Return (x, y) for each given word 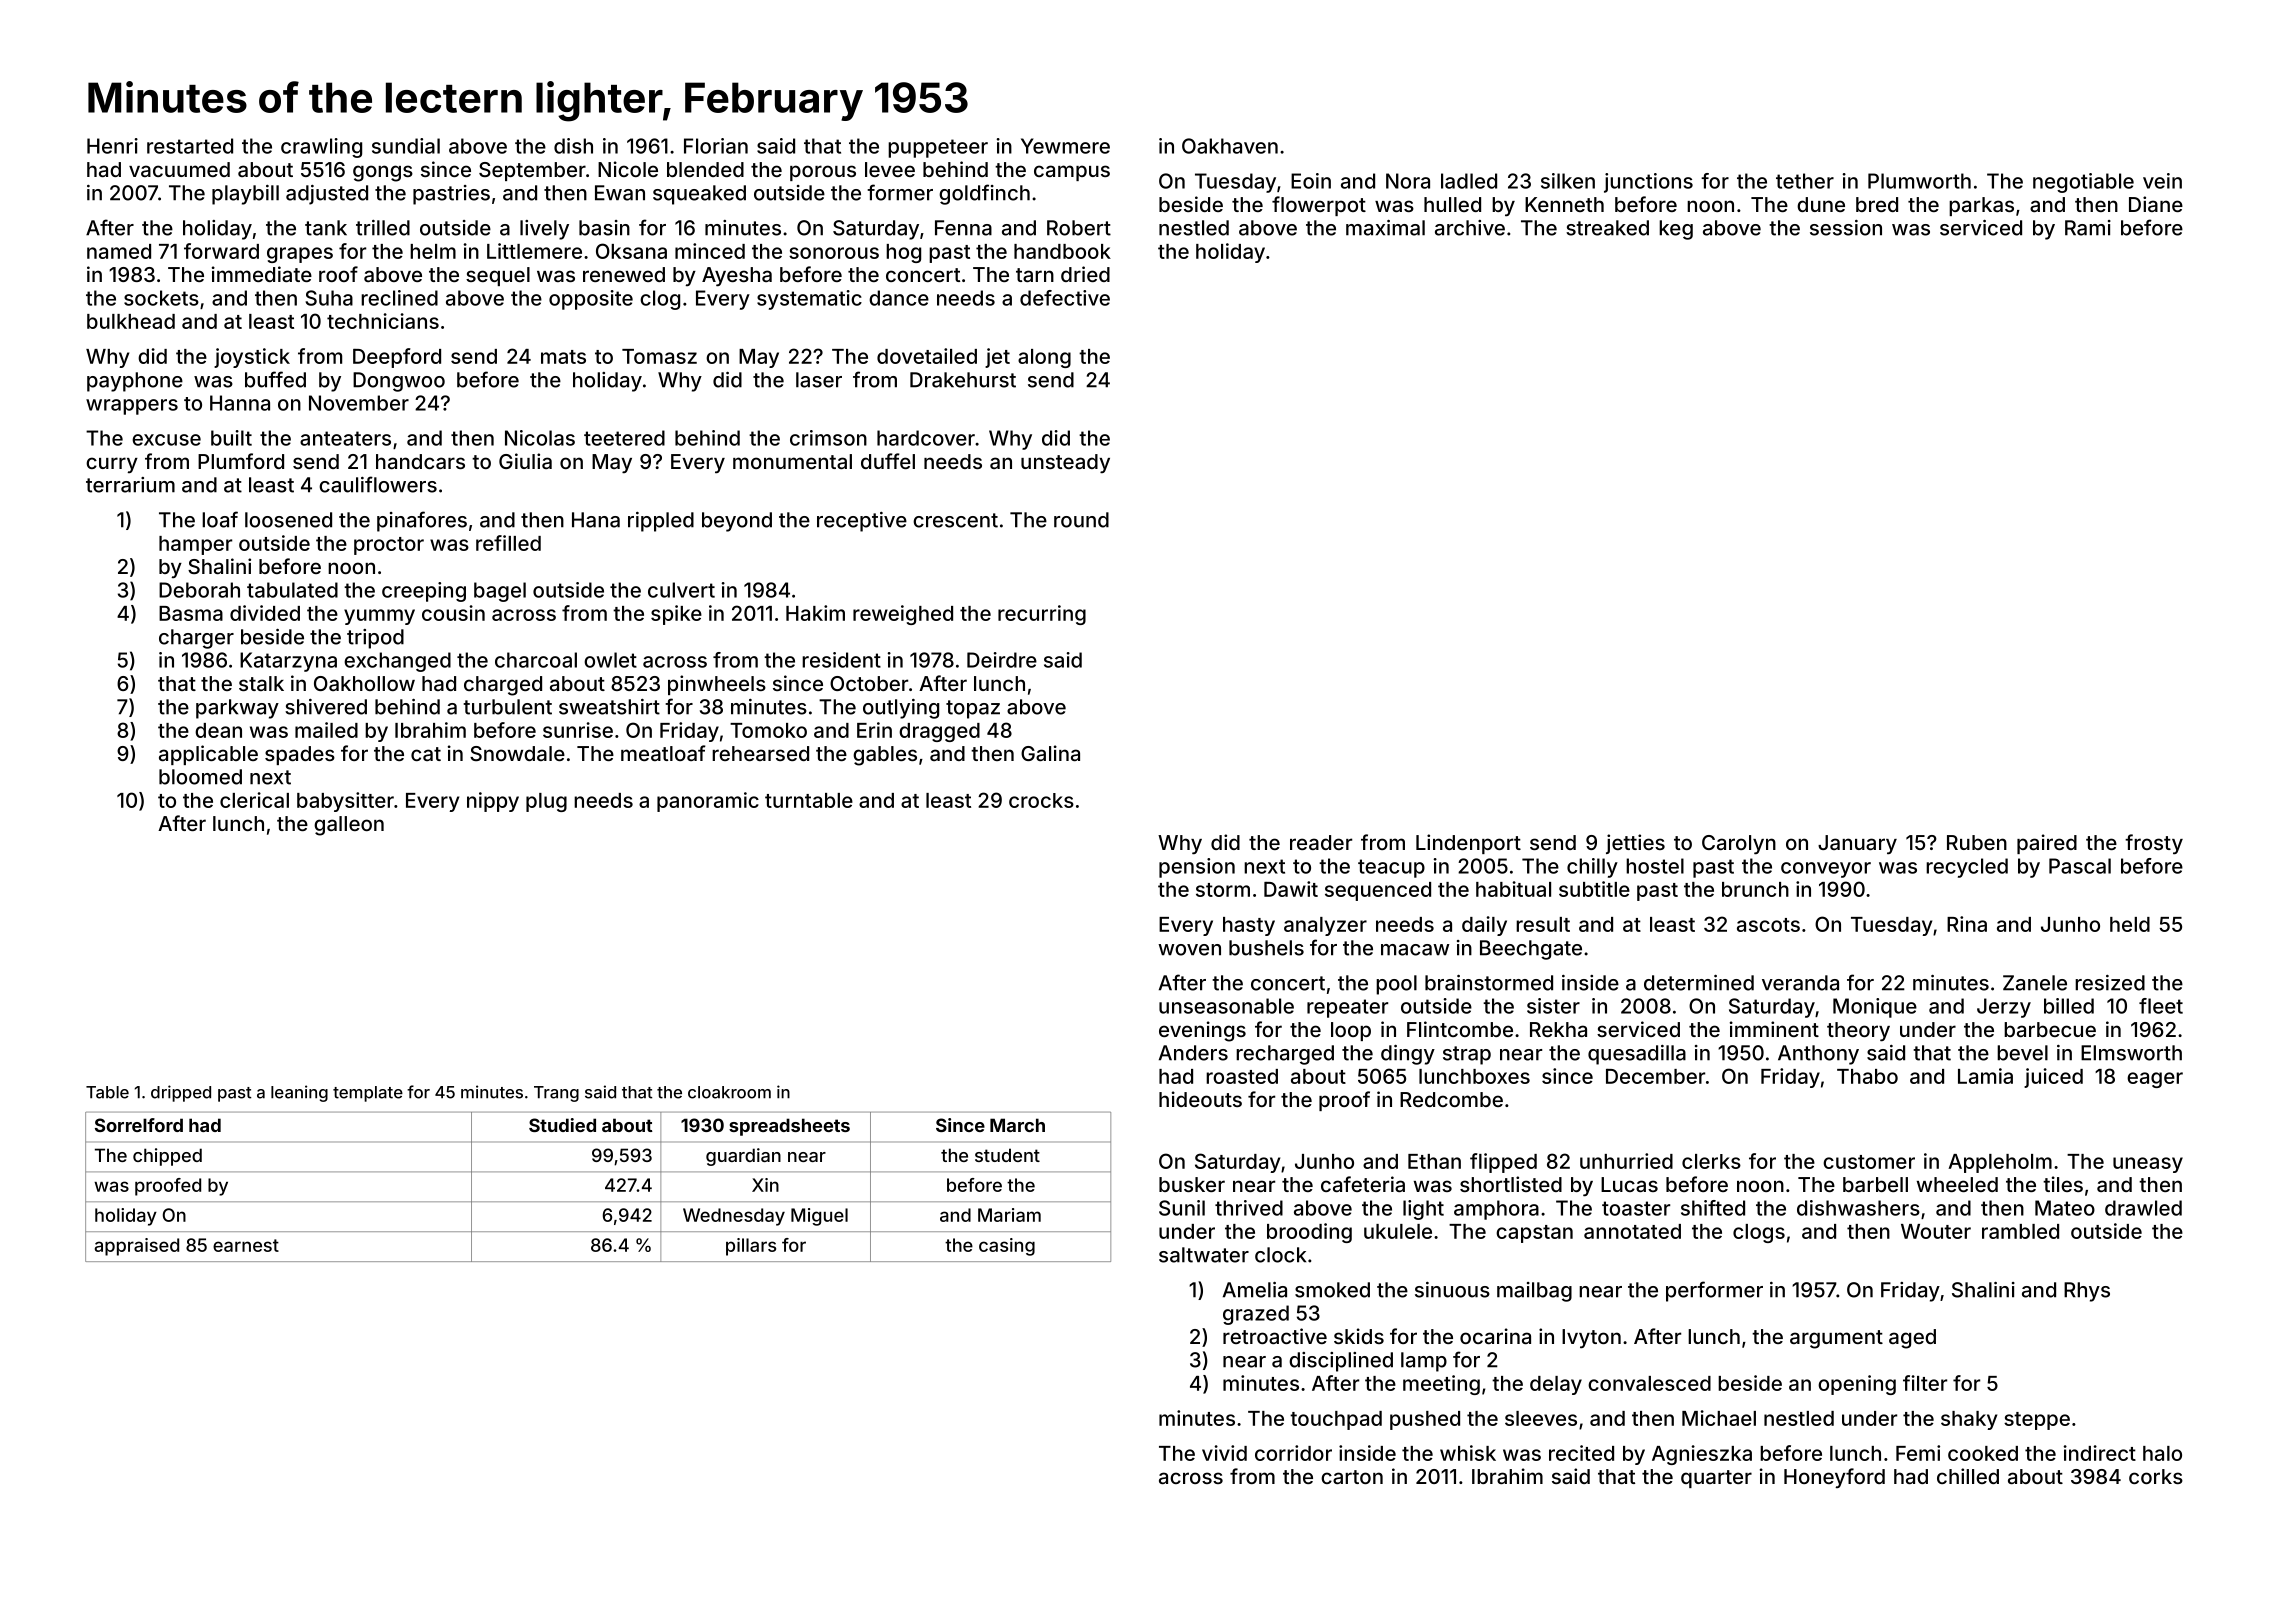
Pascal (2080, 866)
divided (265, 613)
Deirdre (1002, 660)
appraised (137, 1247)
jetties (1635, 844)
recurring (1042, 615)
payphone (135, 382)
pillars (751, 1247)
